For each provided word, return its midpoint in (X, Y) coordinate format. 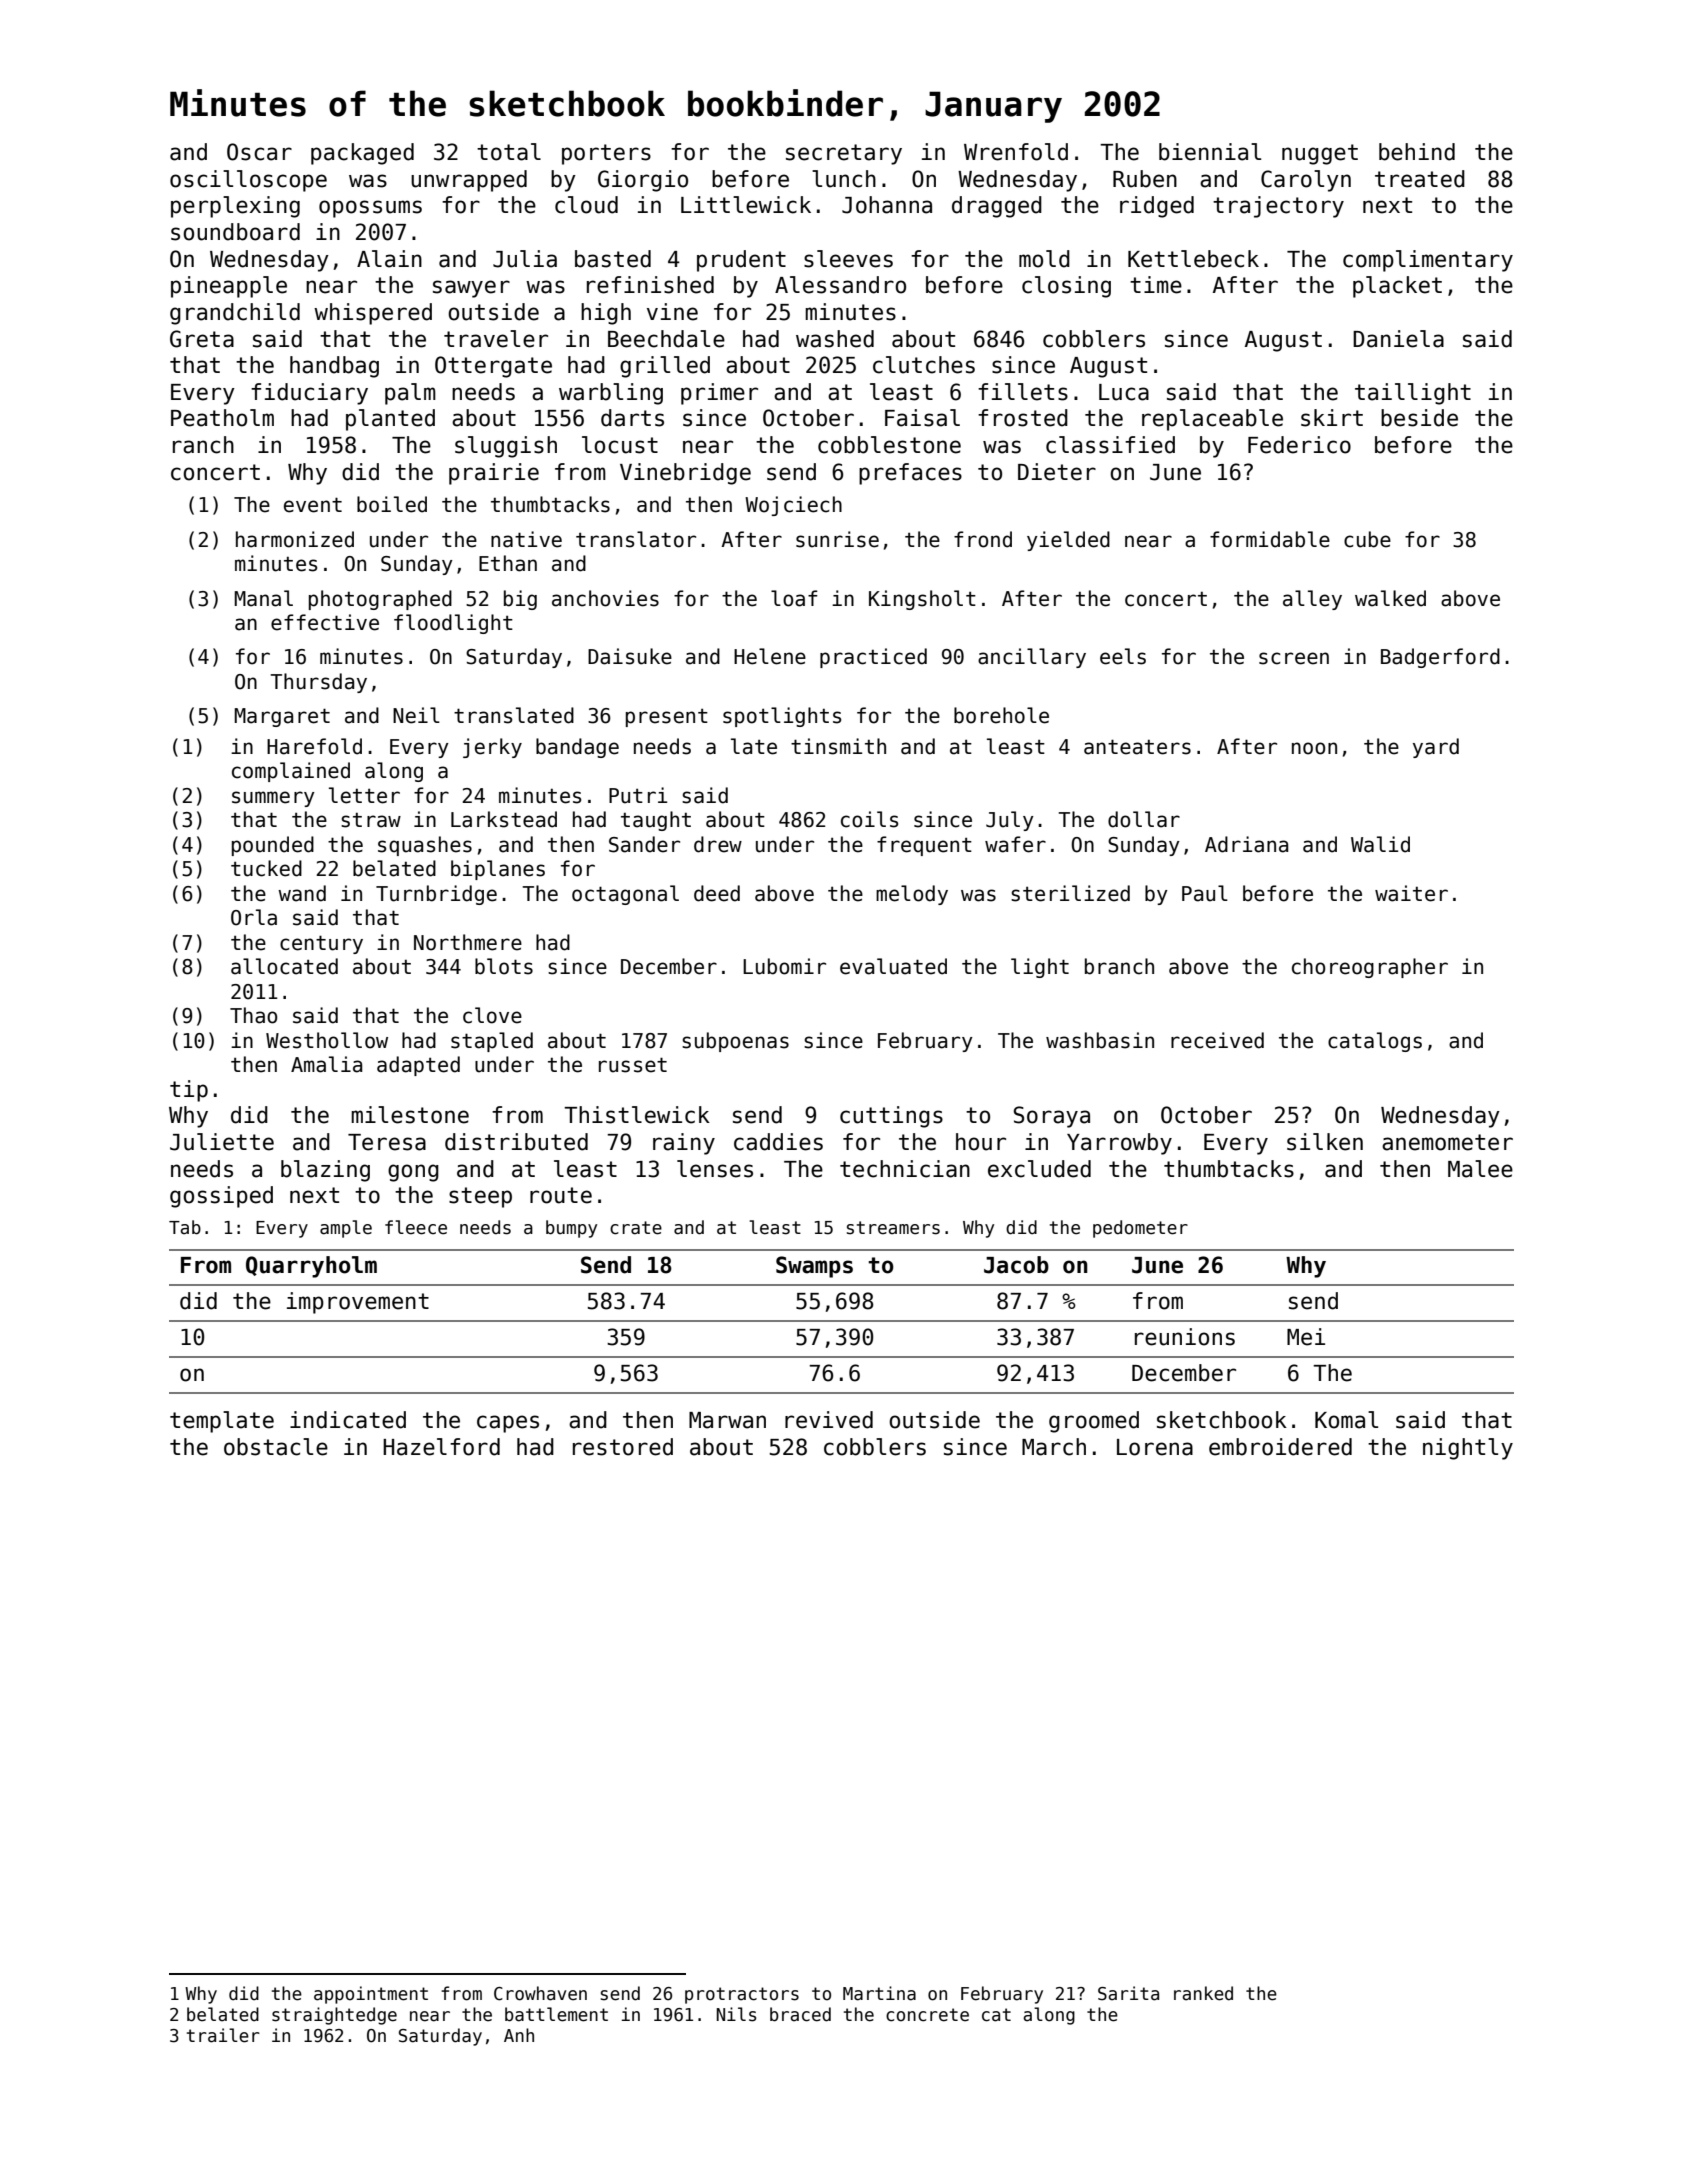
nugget (1320, 154)
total (509, 152)
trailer (223, 2035)
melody (912, 895)
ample (346, 1229)
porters (606, 154)
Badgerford (1440, 658)
